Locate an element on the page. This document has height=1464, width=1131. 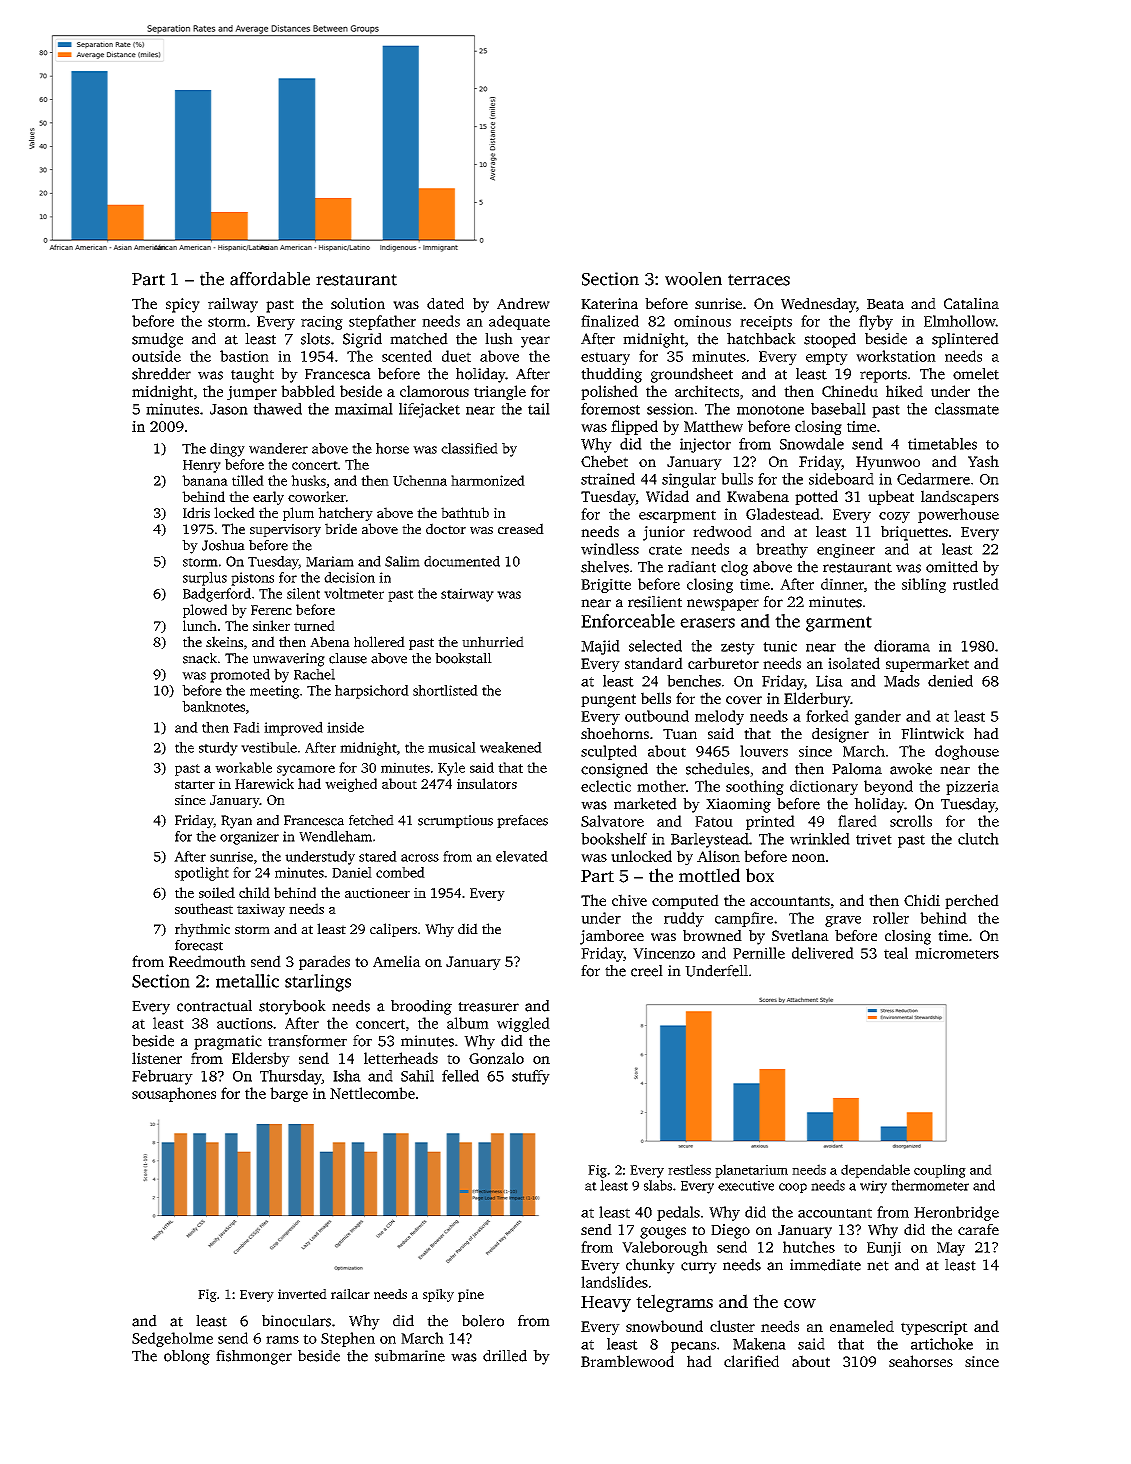
woolen is located at coordinates (693, 279).
